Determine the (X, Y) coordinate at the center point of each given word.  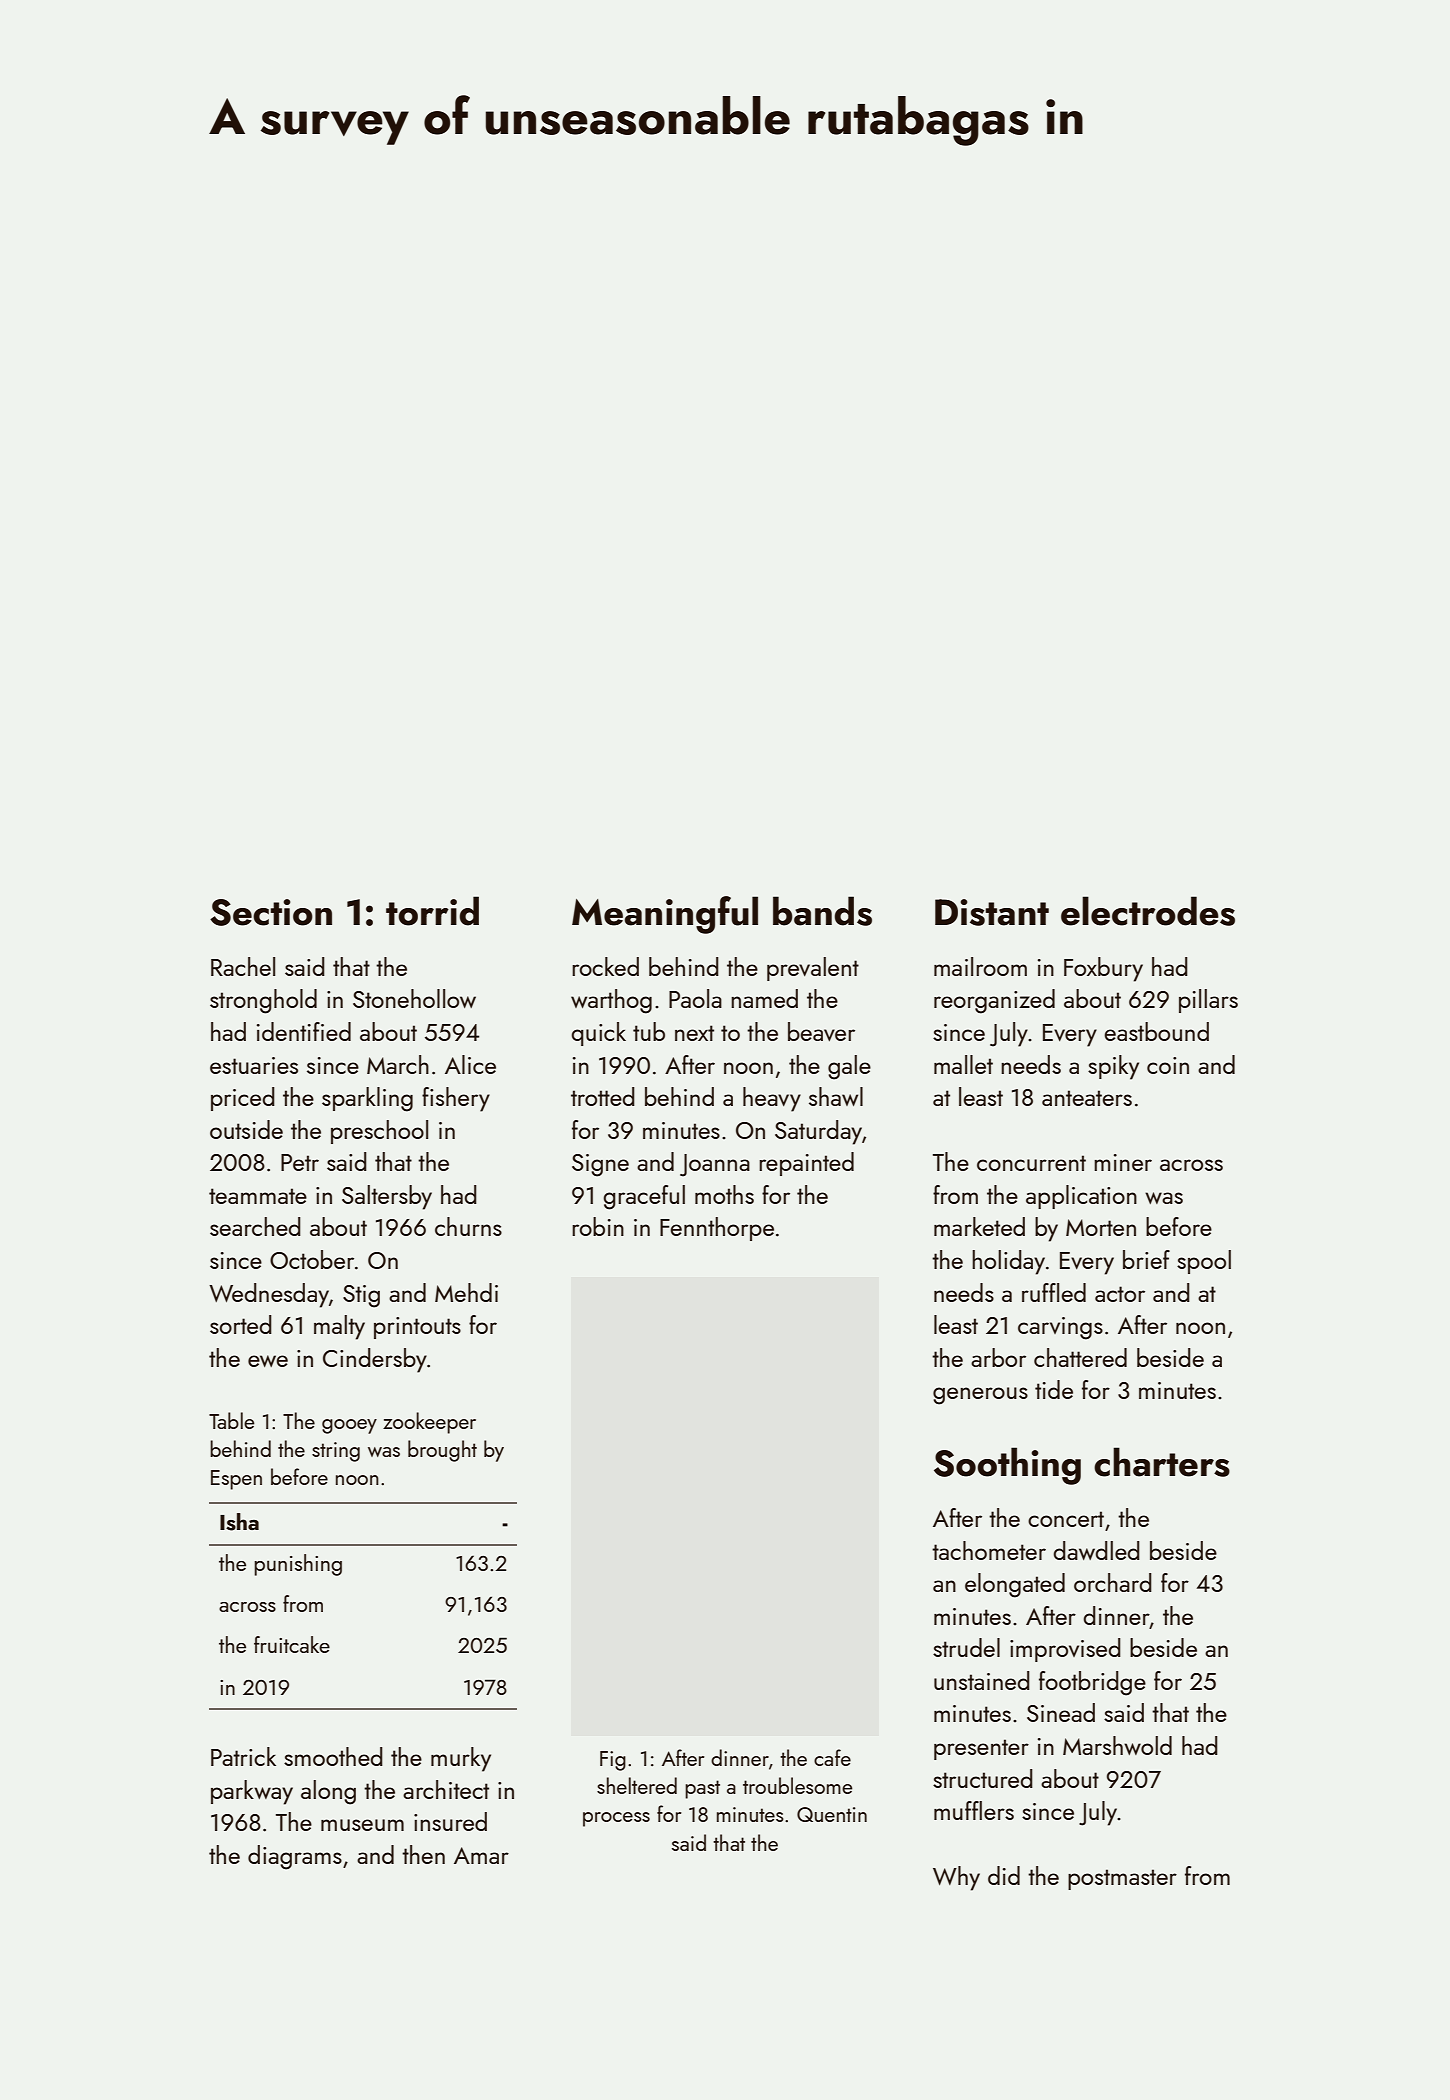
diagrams (295, 1857)
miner (1123, 1162)
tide (1054, 1389)
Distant (992, 912)
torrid (432, 911)
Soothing (1007, 1466)
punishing (298, 1565)
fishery (456, 1099)
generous (980, 1396)
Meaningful (665, 915)
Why (956, 1878)
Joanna (715, 1165)
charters (1162, 1462)
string (336, 1452)
